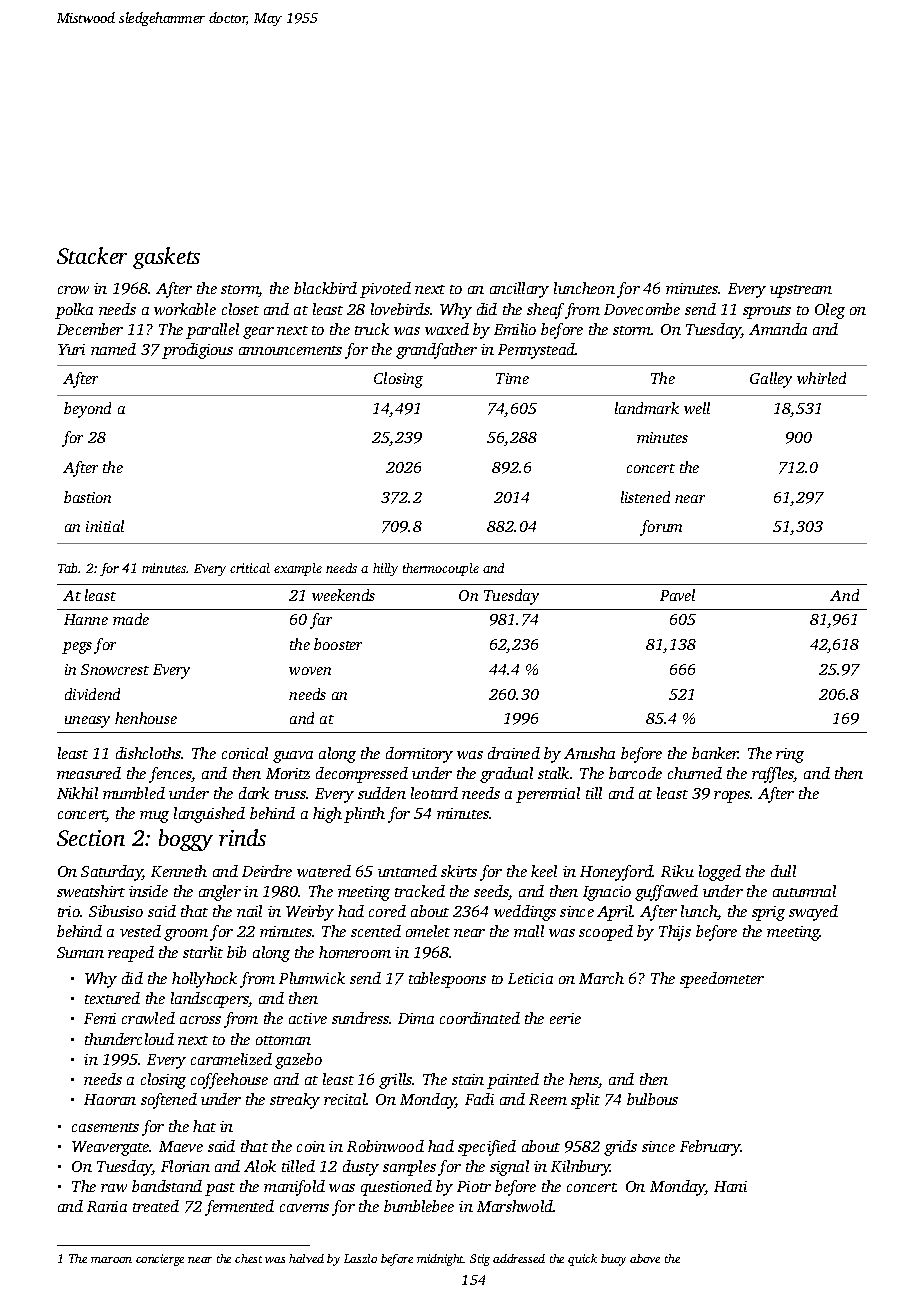 Image resolution: width=924 pixels, height=1308 pixels. Describe the element at coordinates (249, 911) in the page. I see `nail` at that location.
